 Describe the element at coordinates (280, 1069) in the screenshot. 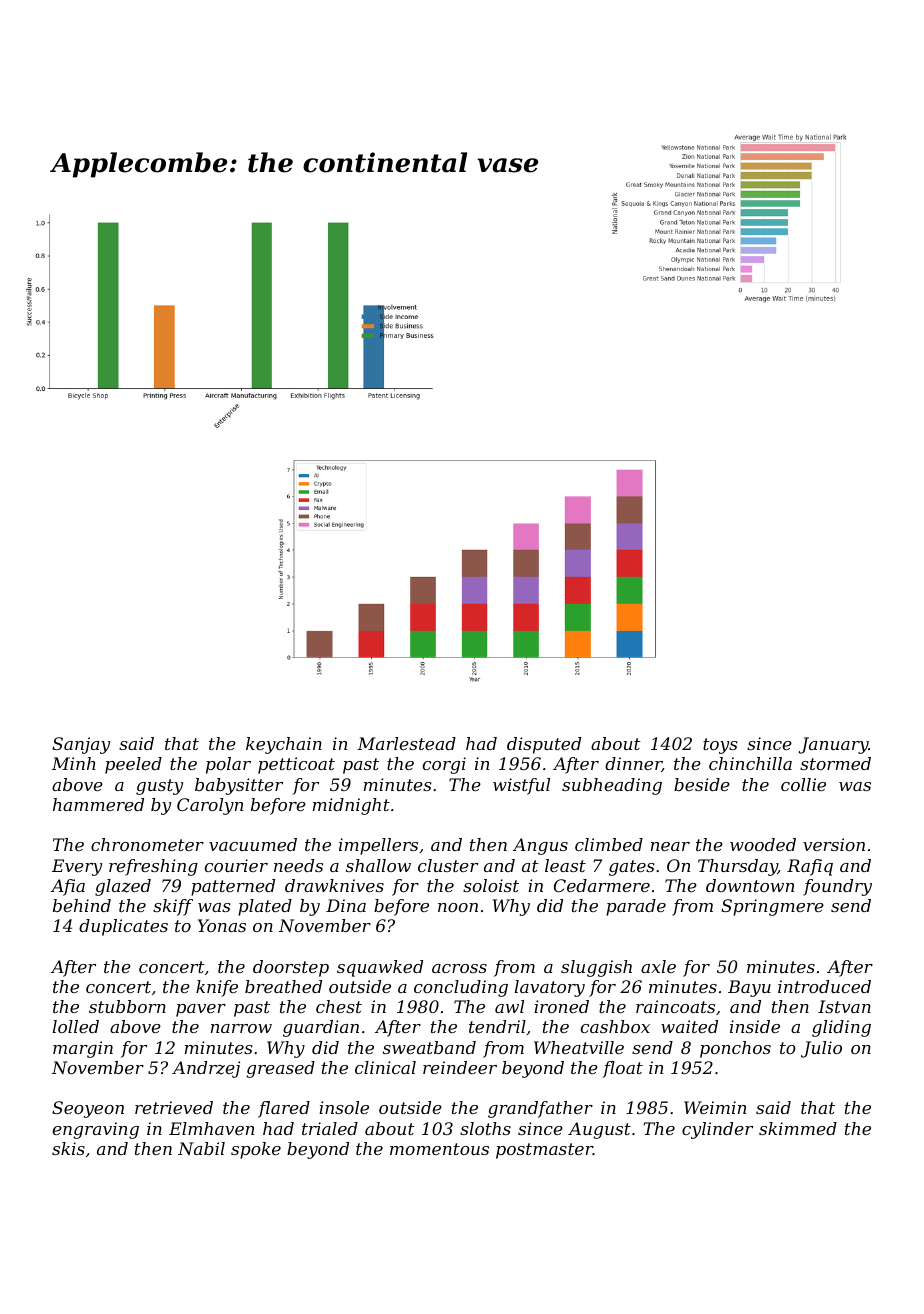

I see `greased` at that location.
